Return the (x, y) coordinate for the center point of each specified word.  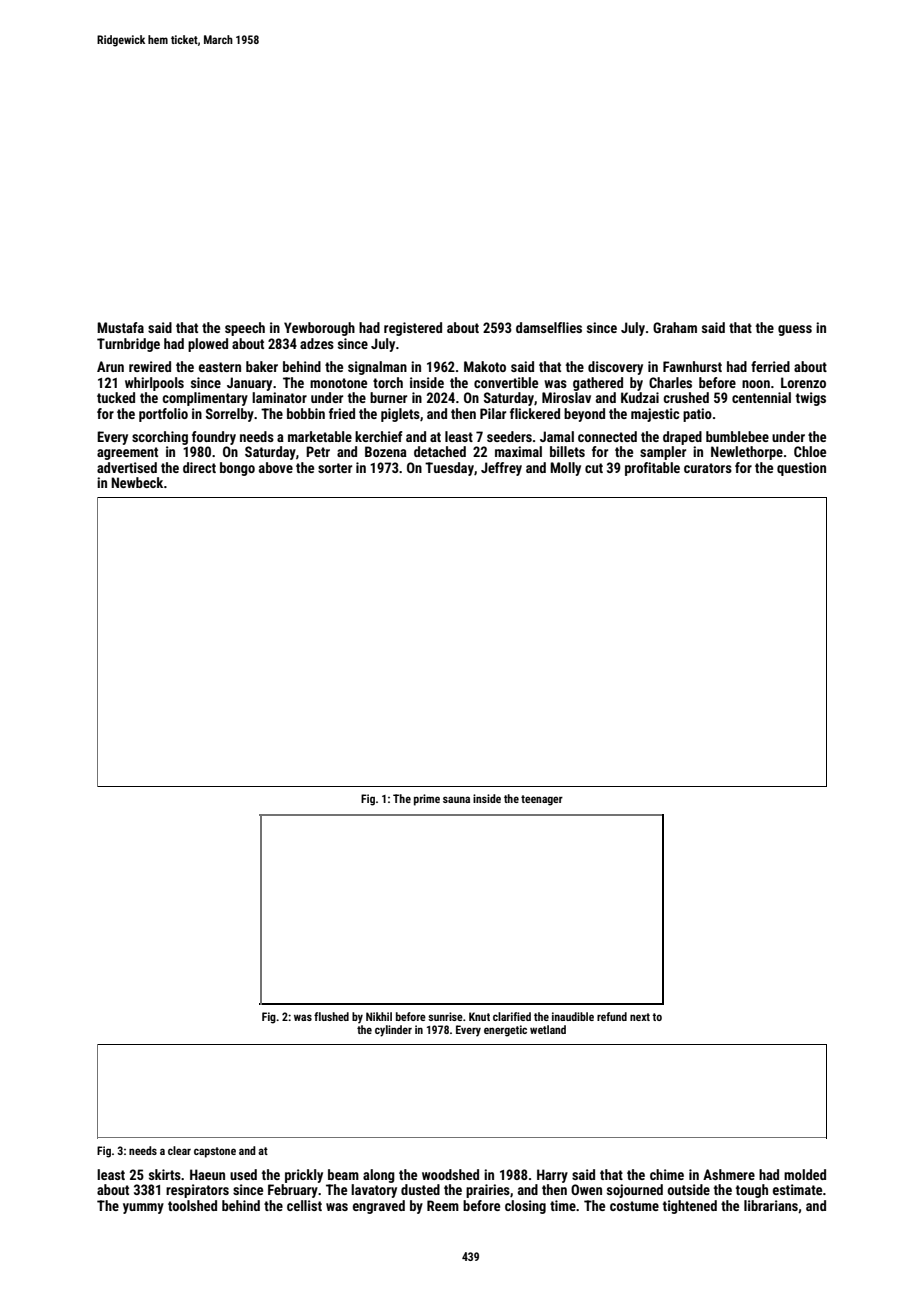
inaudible (573, 1016)
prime (427, 800)
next (640, 1017)
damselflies (549, 327)
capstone (215, 1152)
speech (245, 329)
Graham (675, 327)
